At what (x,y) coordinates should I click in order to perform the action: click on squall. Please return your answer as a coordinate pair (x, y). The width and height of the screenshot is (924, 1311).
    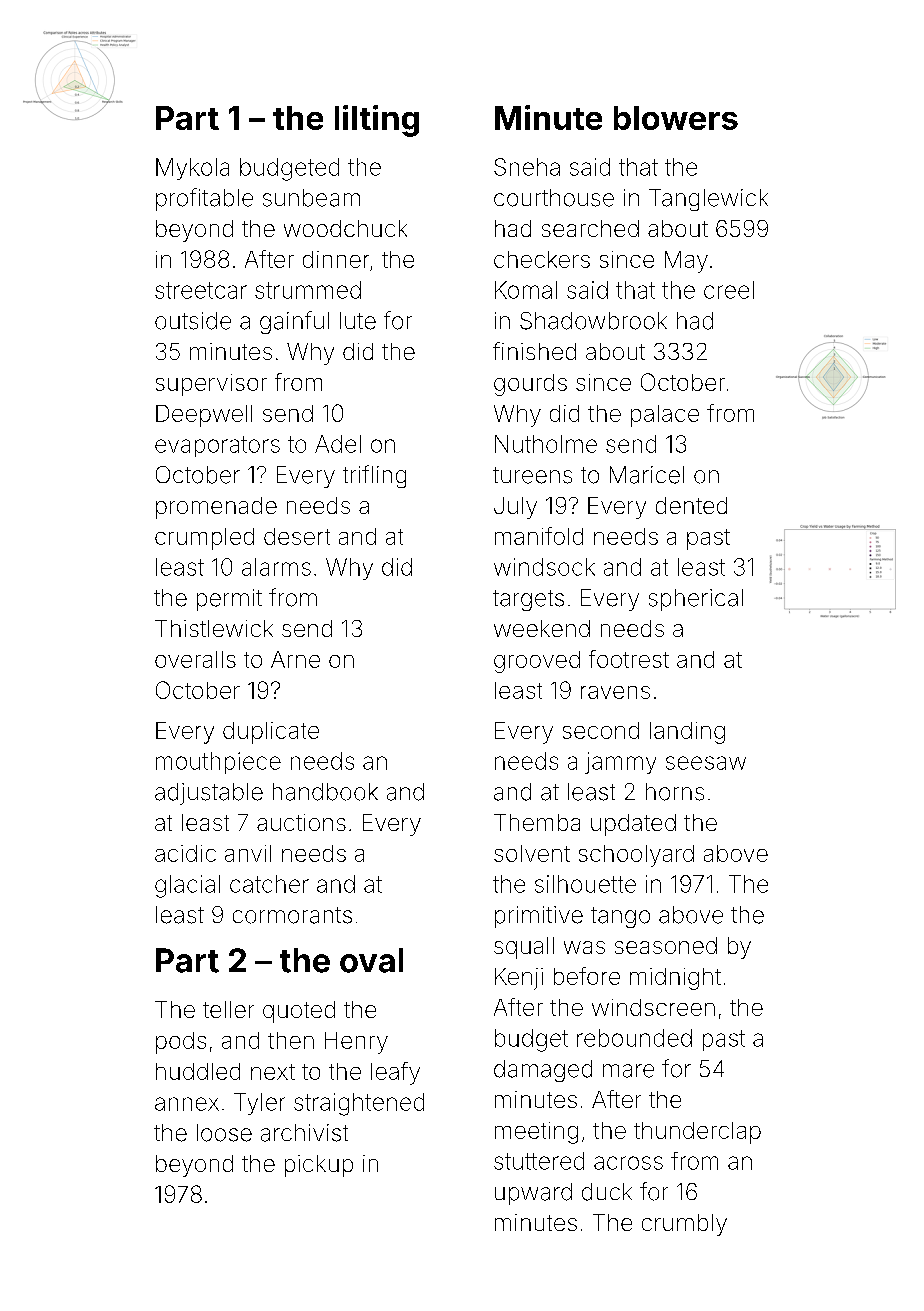
    Looking at the image, I should click on (524, 948).
